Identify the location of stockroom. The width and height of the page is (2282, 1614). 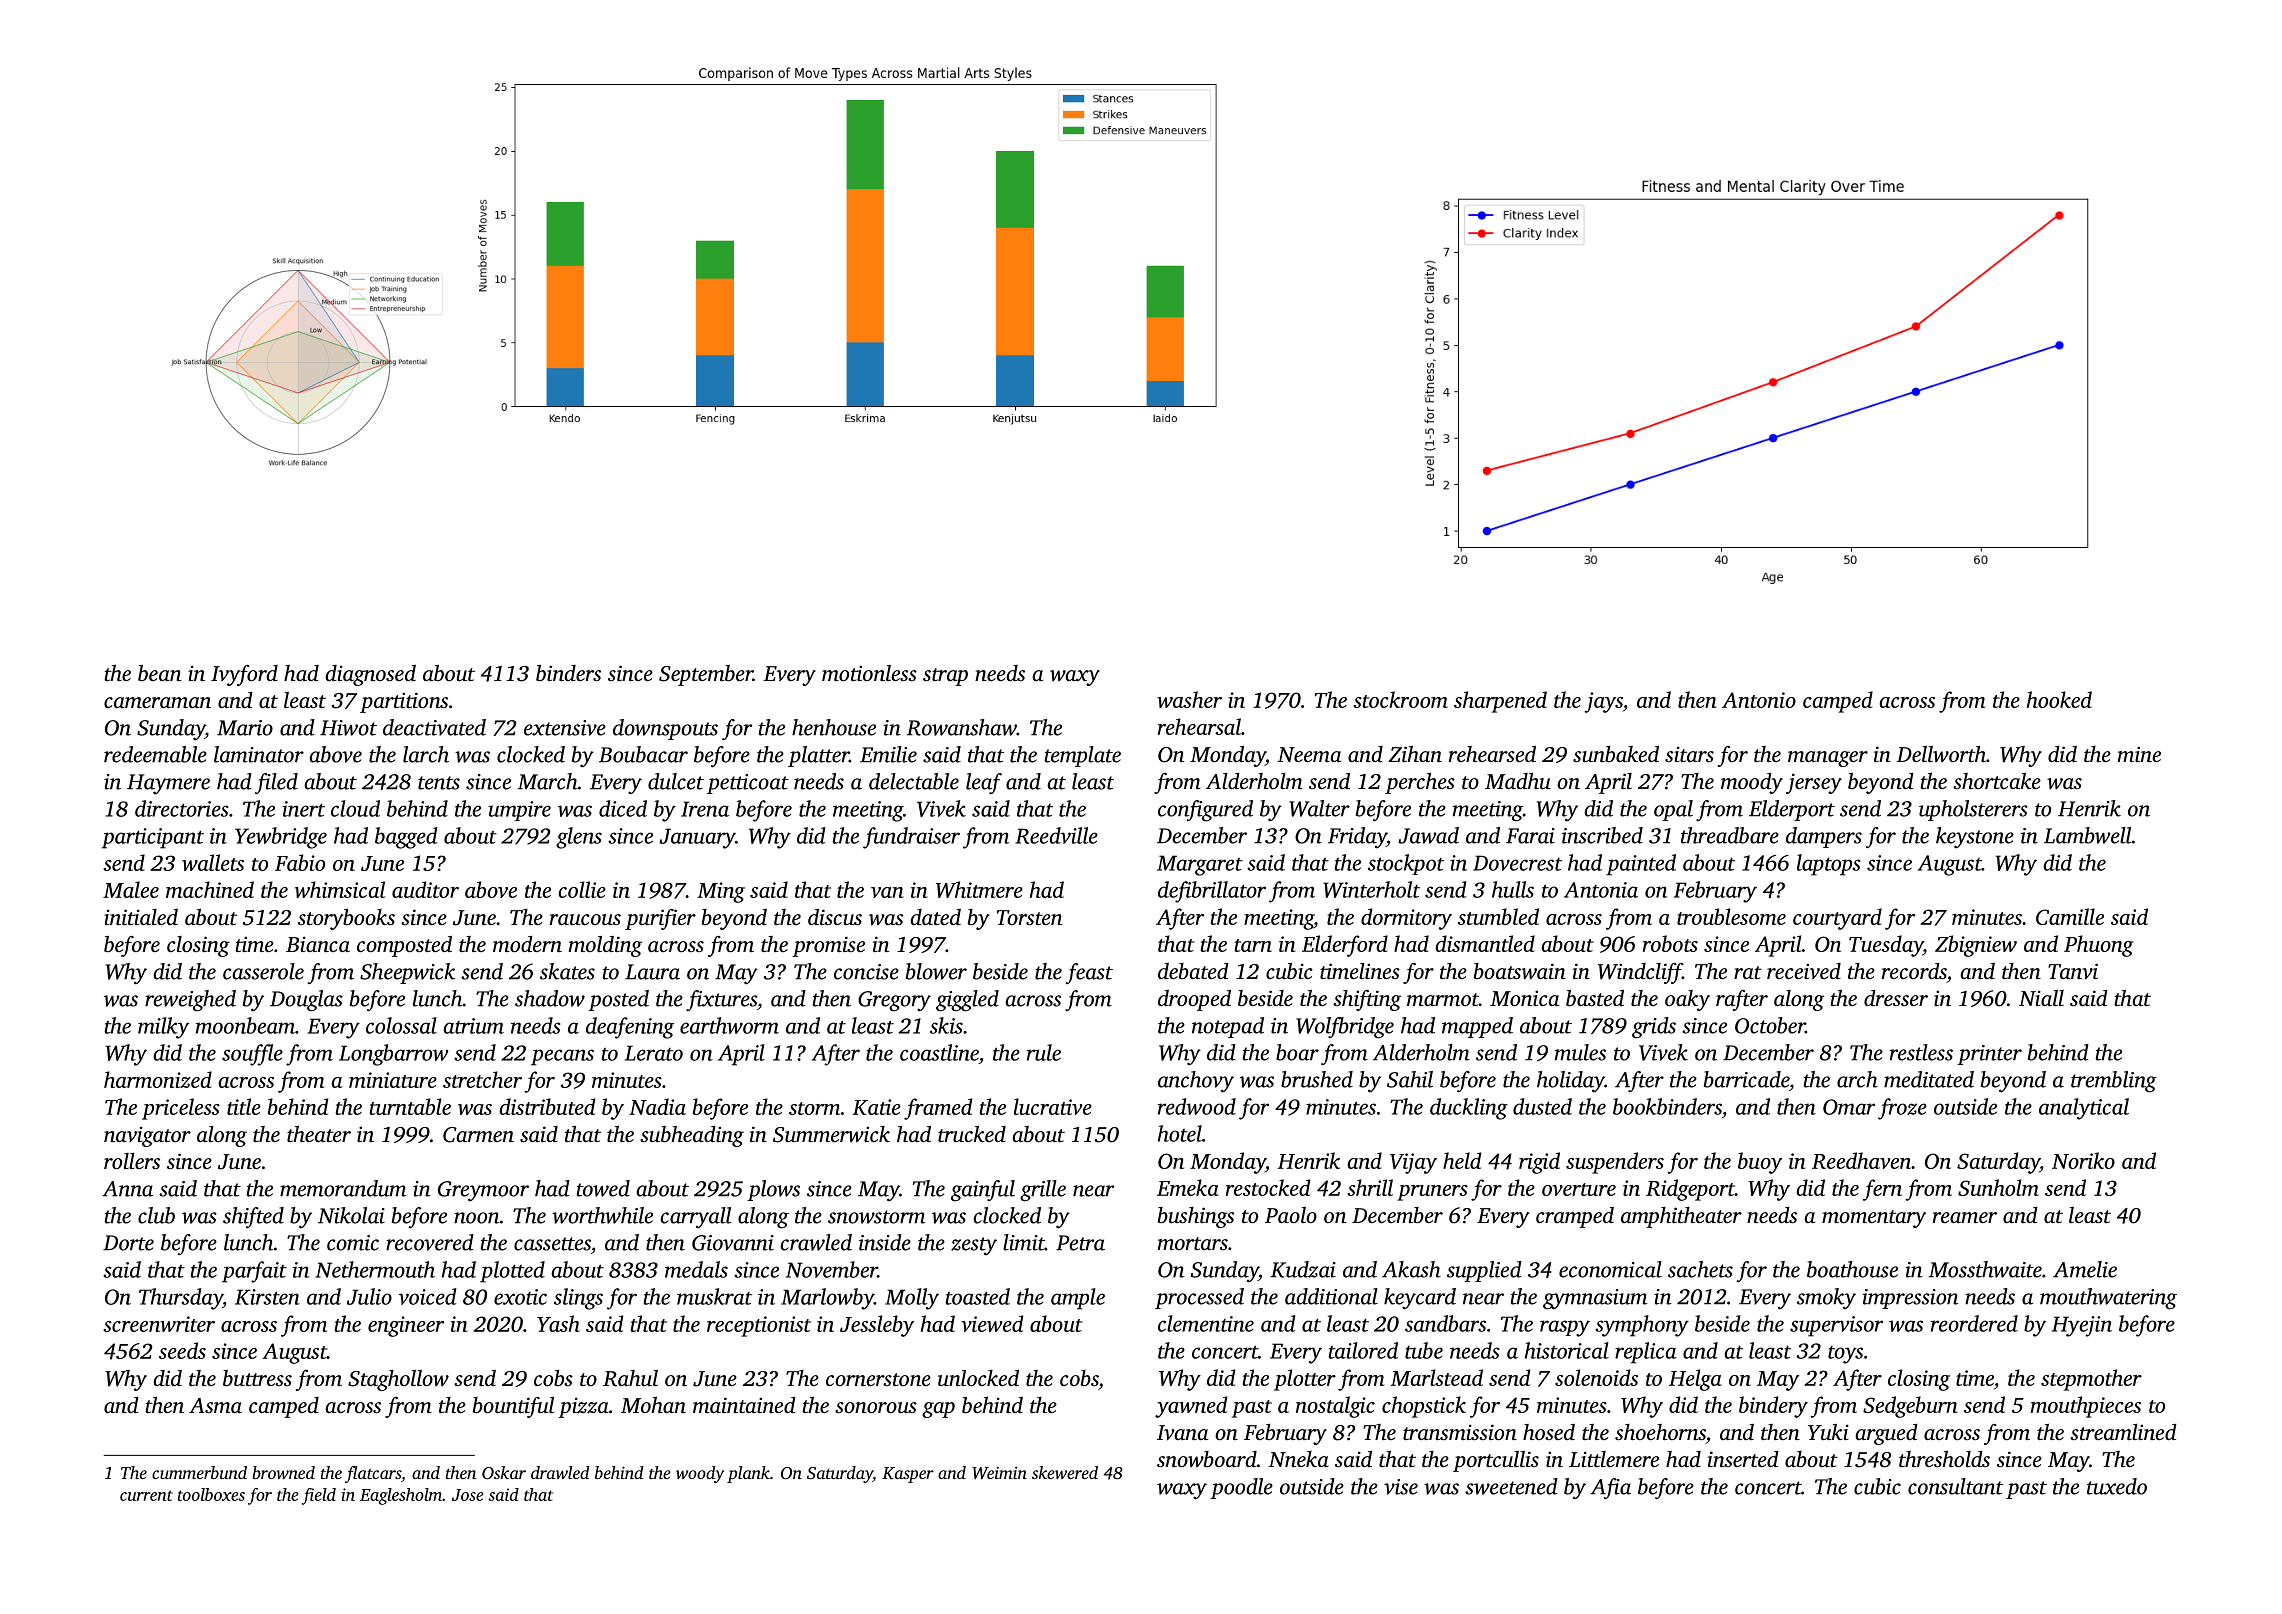
(1400, 699).
